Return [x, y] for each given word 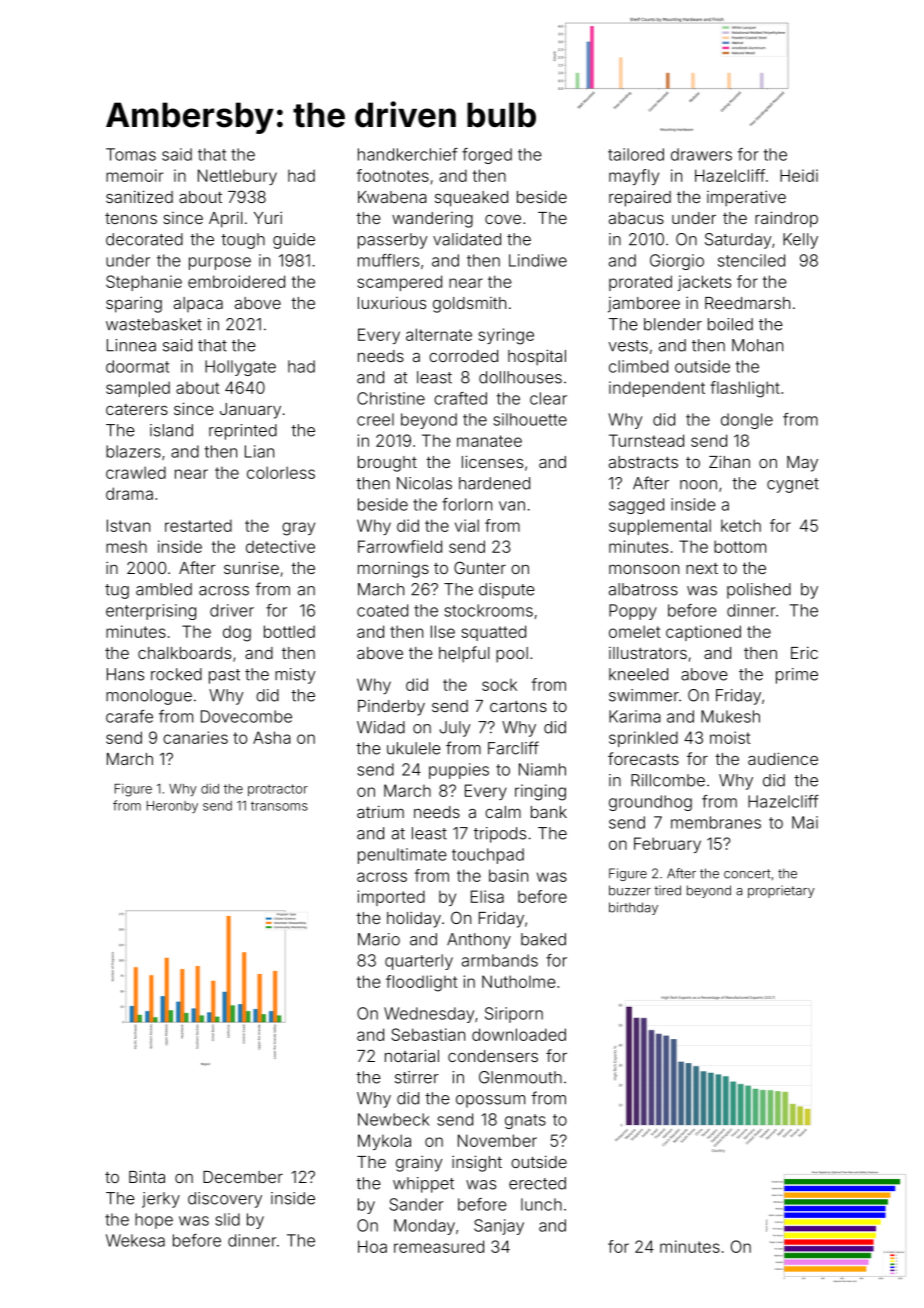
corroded [463, 356]
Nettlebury [237, 177]
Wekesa [135, 1240]
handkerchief [408, 154]
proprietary [781, 891]
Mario [379, 939]
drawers [701, 154]
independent [657, 389]
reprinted [243, 432]
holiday [414, 920]
